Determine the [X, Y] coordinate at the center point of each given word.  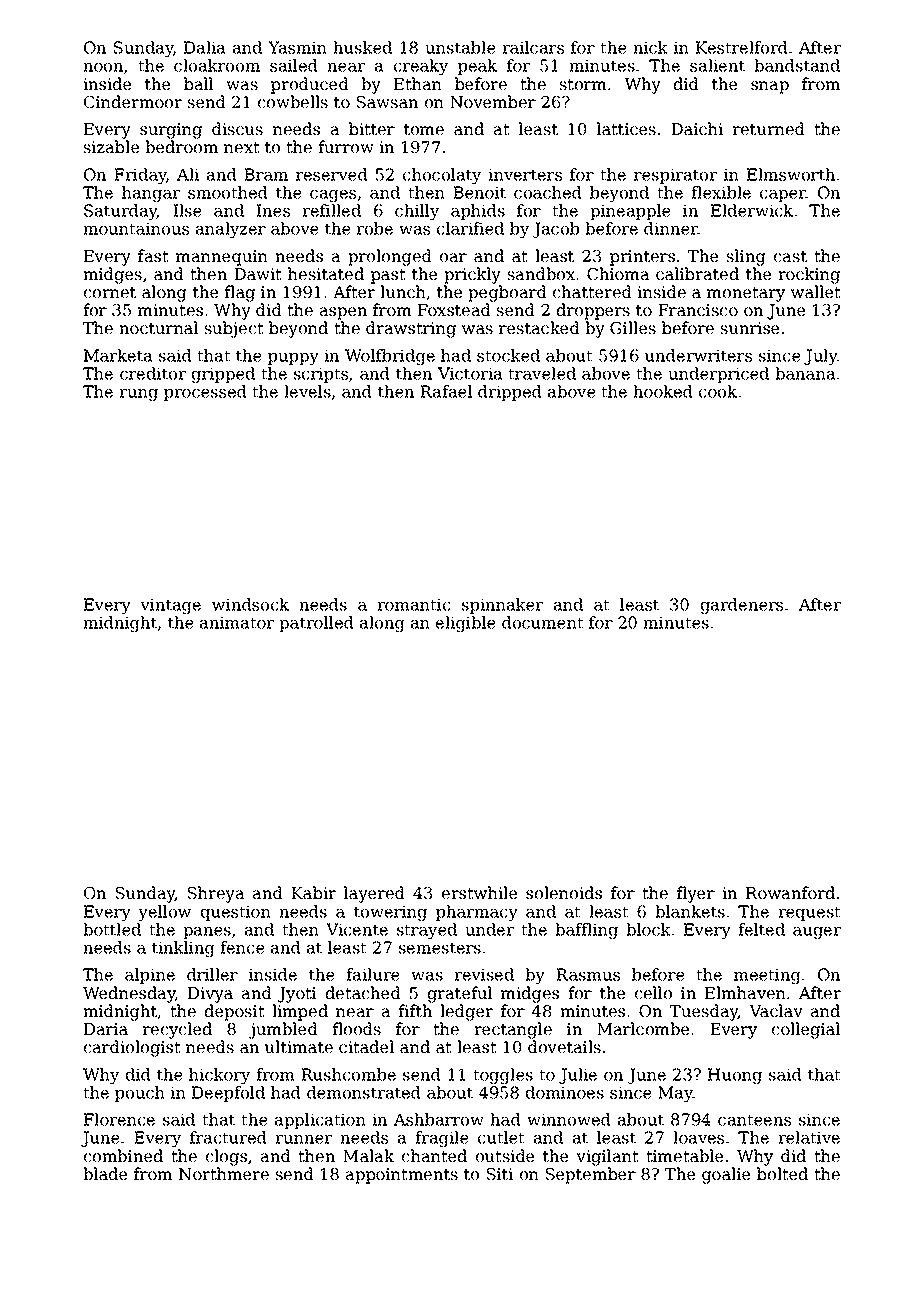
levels [307, 391]
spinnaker [502, 606]
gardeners [742, 606]
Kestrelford [742, 47]
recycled [177, 1030]
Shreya [216, 894]
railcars [533, 47]
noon [103, 67]
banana [805, 373]
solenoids [564, 892]
